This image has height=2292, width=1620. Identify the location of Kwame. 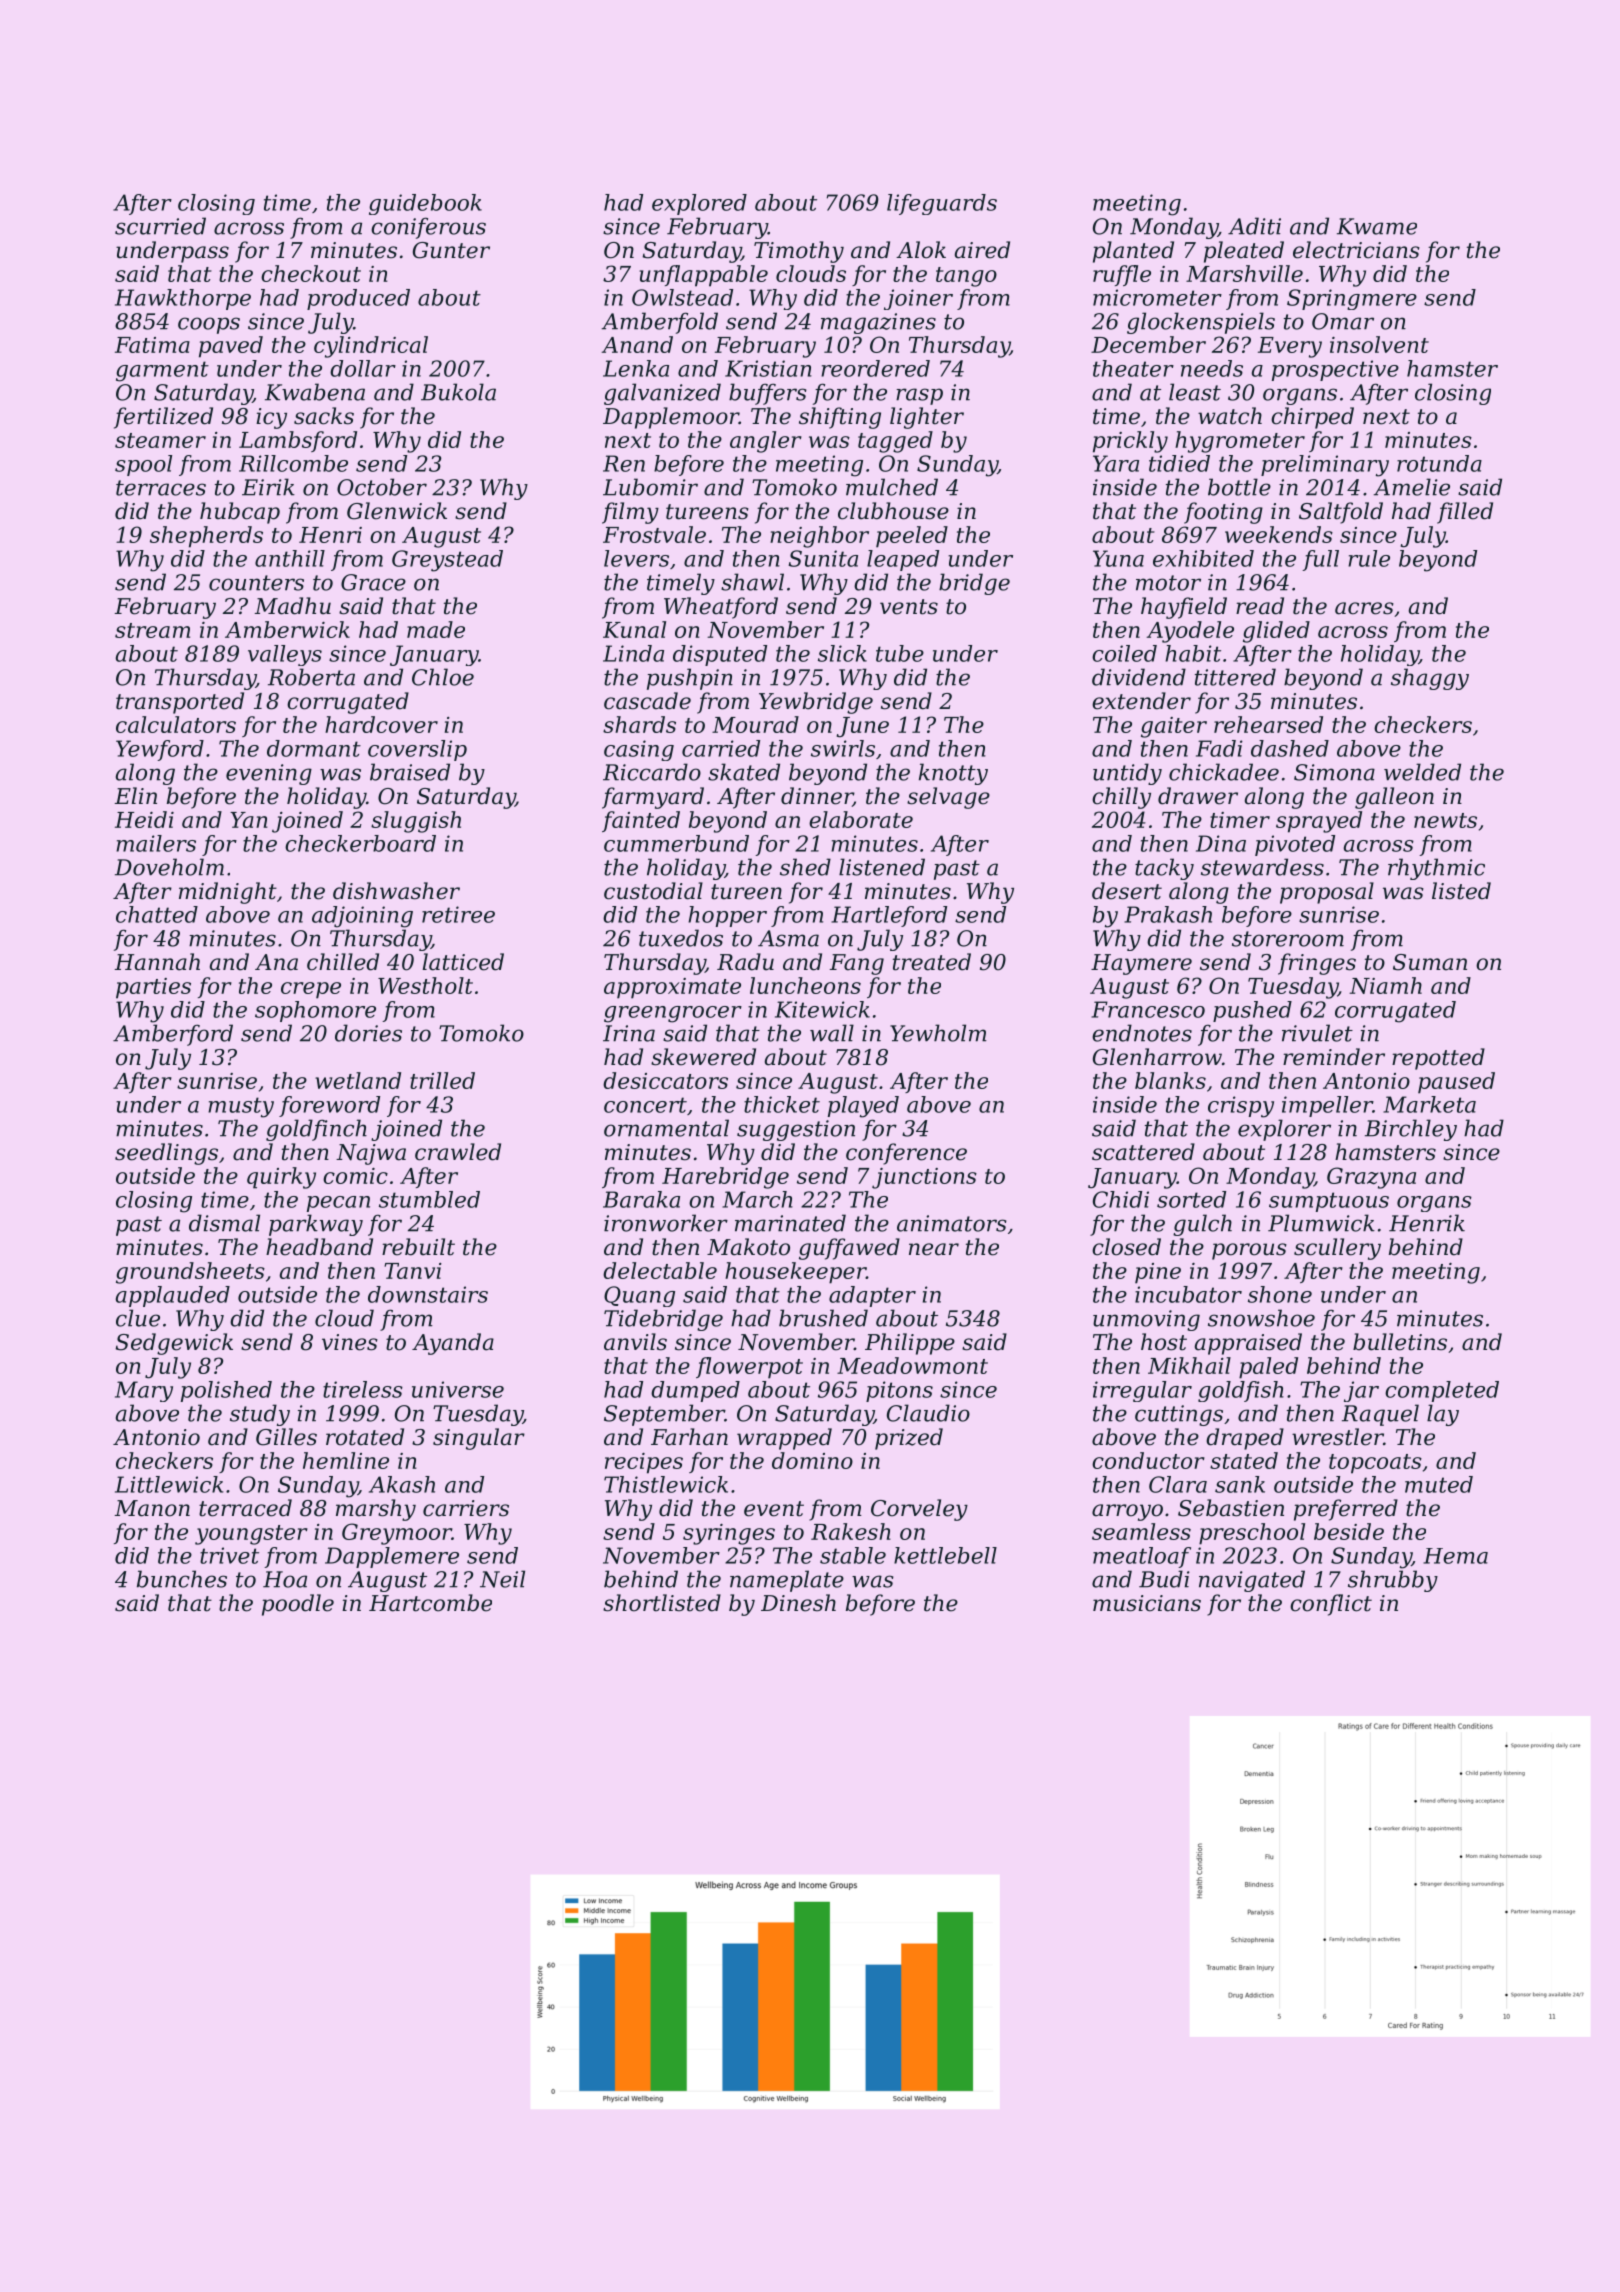
(1377, 226).
